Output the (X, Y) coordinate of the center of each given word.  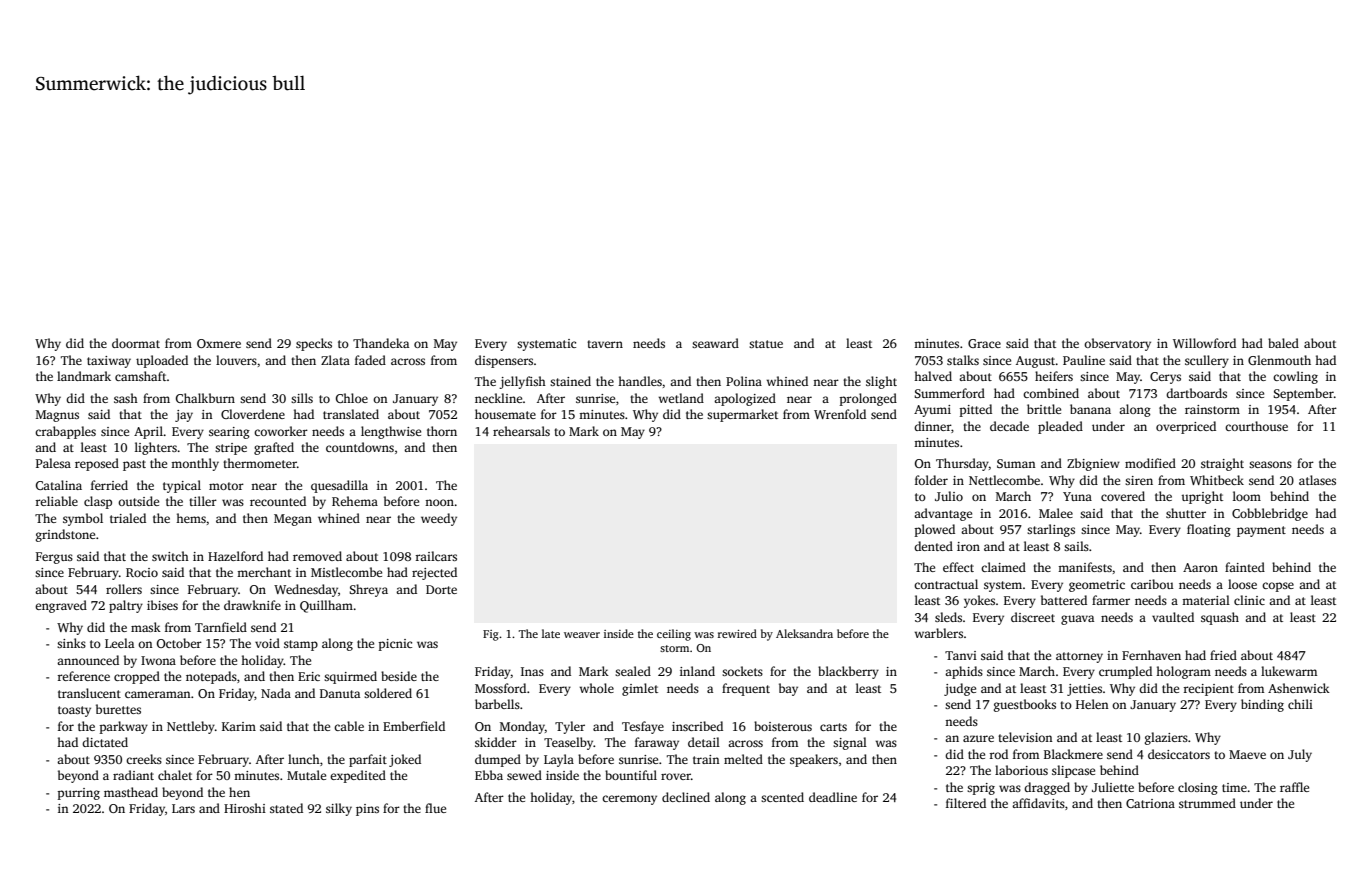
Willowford (1204, 343)
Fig (491, 635)
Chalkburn (205, 398)
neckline (498, 398)
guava (1077, 620)
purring (79, 794)
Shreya (368, 590)
